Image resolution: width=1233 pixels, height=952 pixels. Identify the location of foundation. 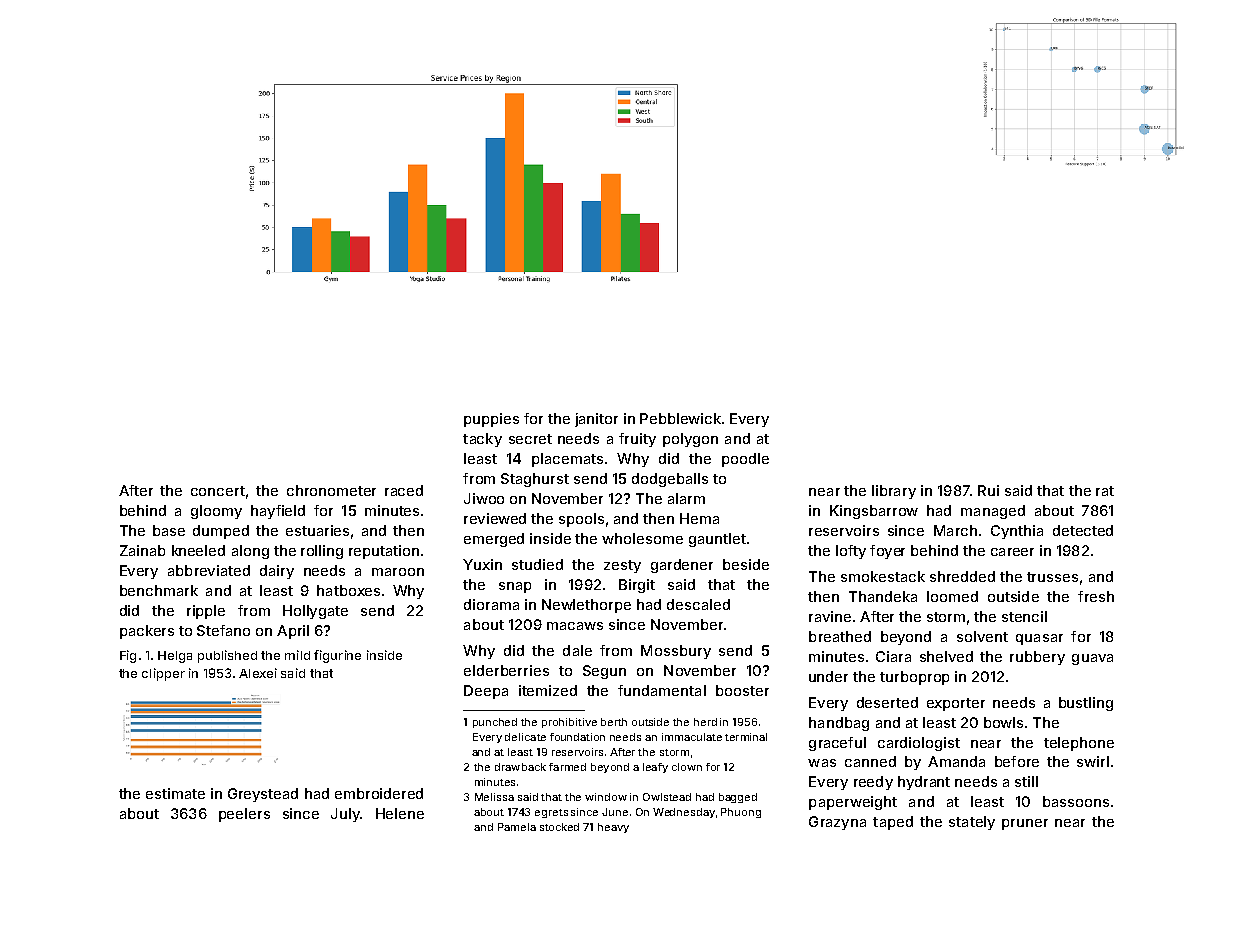
(577, 737).
